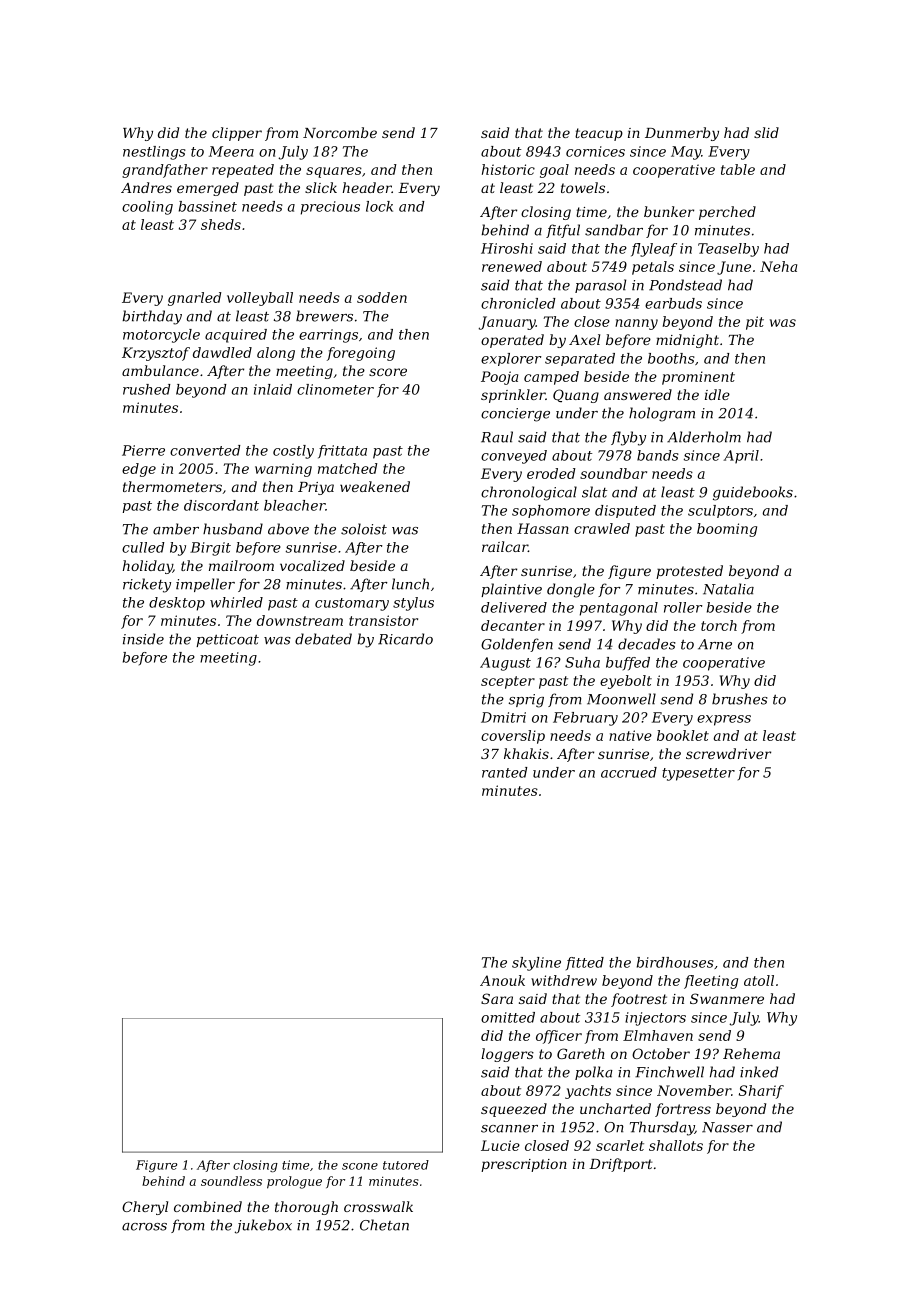  What do you see at coordinates (195, 299) in the screenshot?
I see `gnarled` at bounding box center [195, 299].
